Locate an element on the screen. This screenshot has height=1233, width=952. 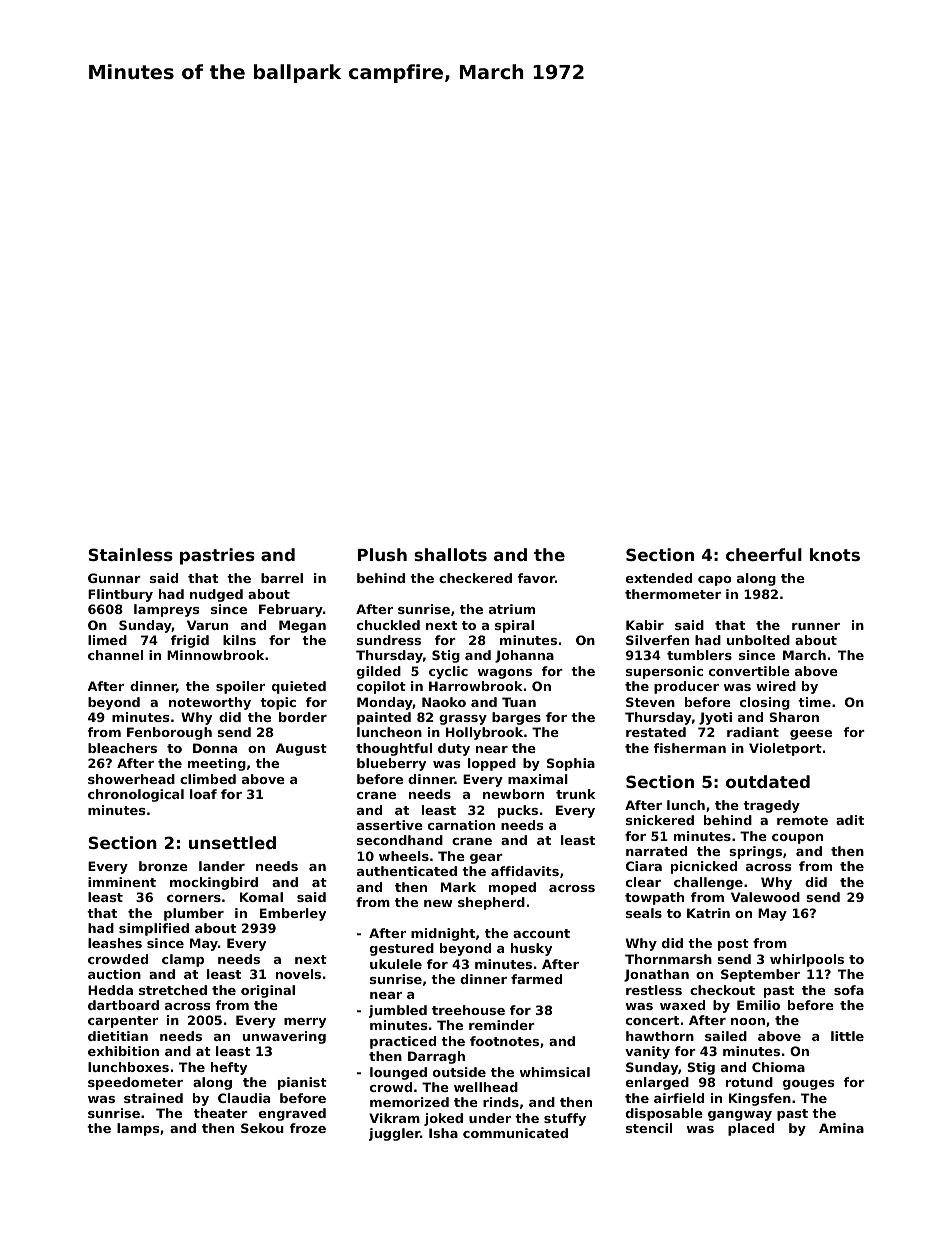
Stainless is located at coordinates (130, 554).
